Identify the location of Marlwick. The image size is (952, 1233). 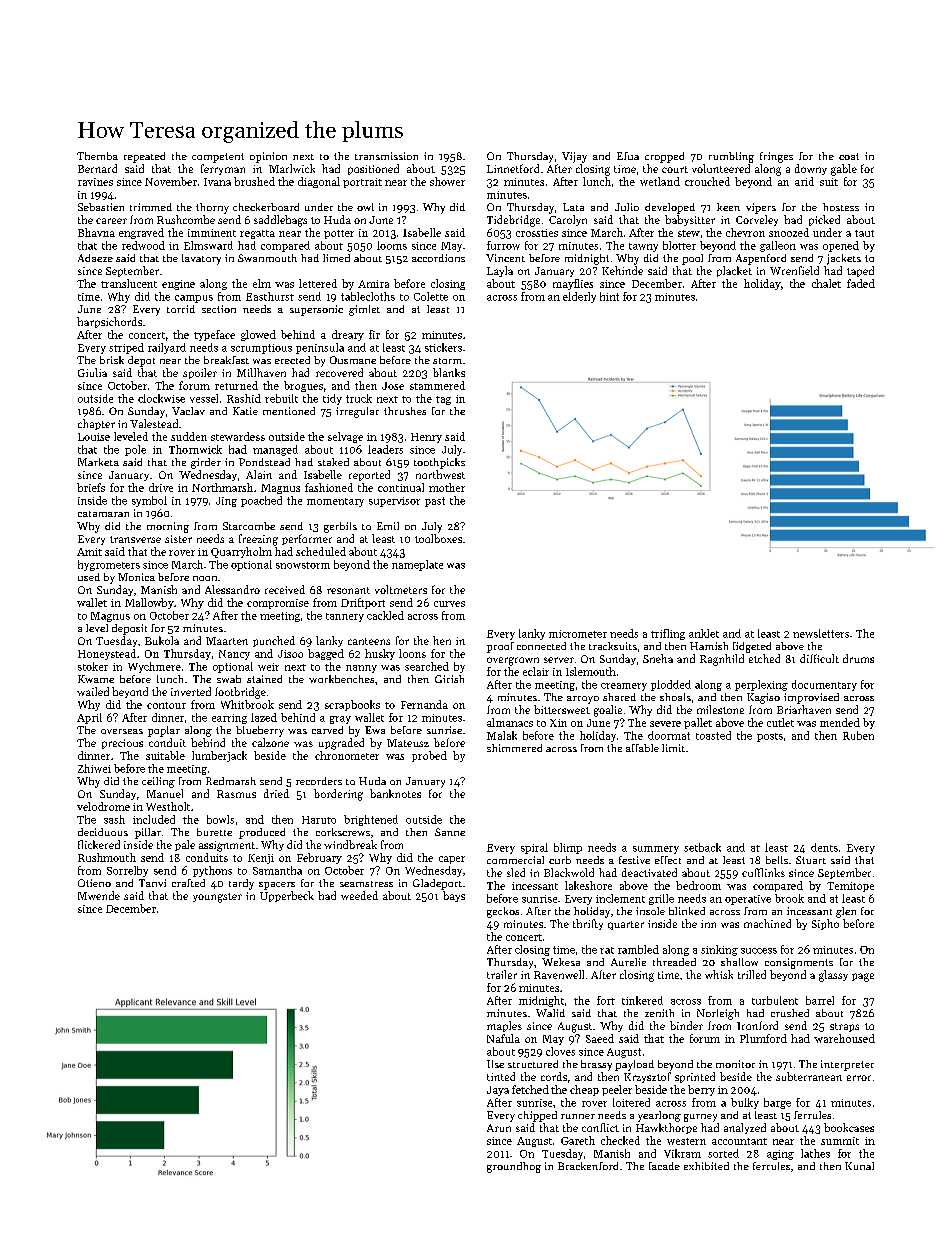
(292, 168).
